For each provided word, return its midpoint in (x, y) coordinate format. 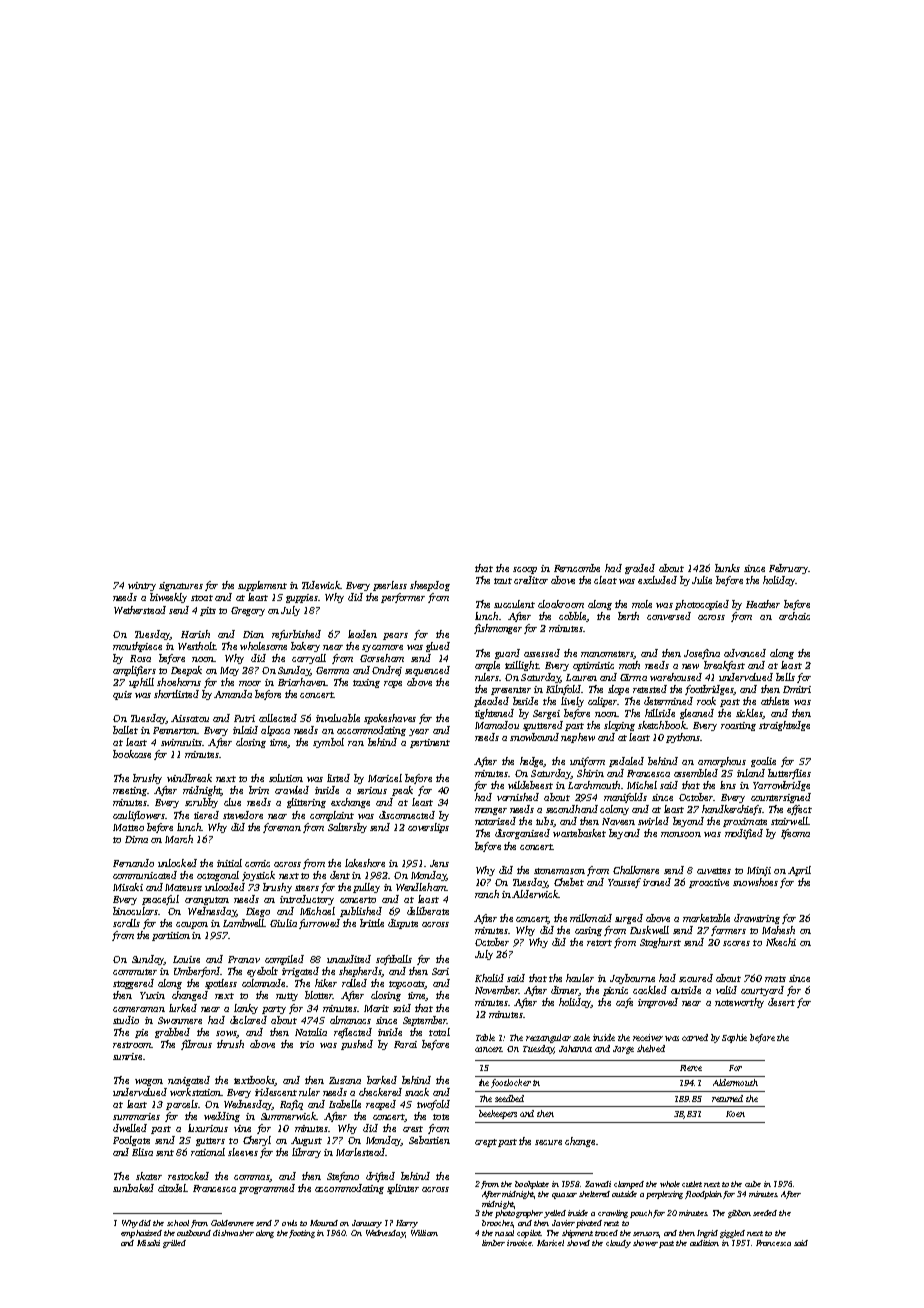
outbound (194, 1233)
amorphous (722, 762)
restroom (132, 1045)
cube (753, 1184)
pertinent (430, 743)
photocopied (702, 605)
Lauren (581, 677)
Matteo (128, 827)
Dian (253, 634)
